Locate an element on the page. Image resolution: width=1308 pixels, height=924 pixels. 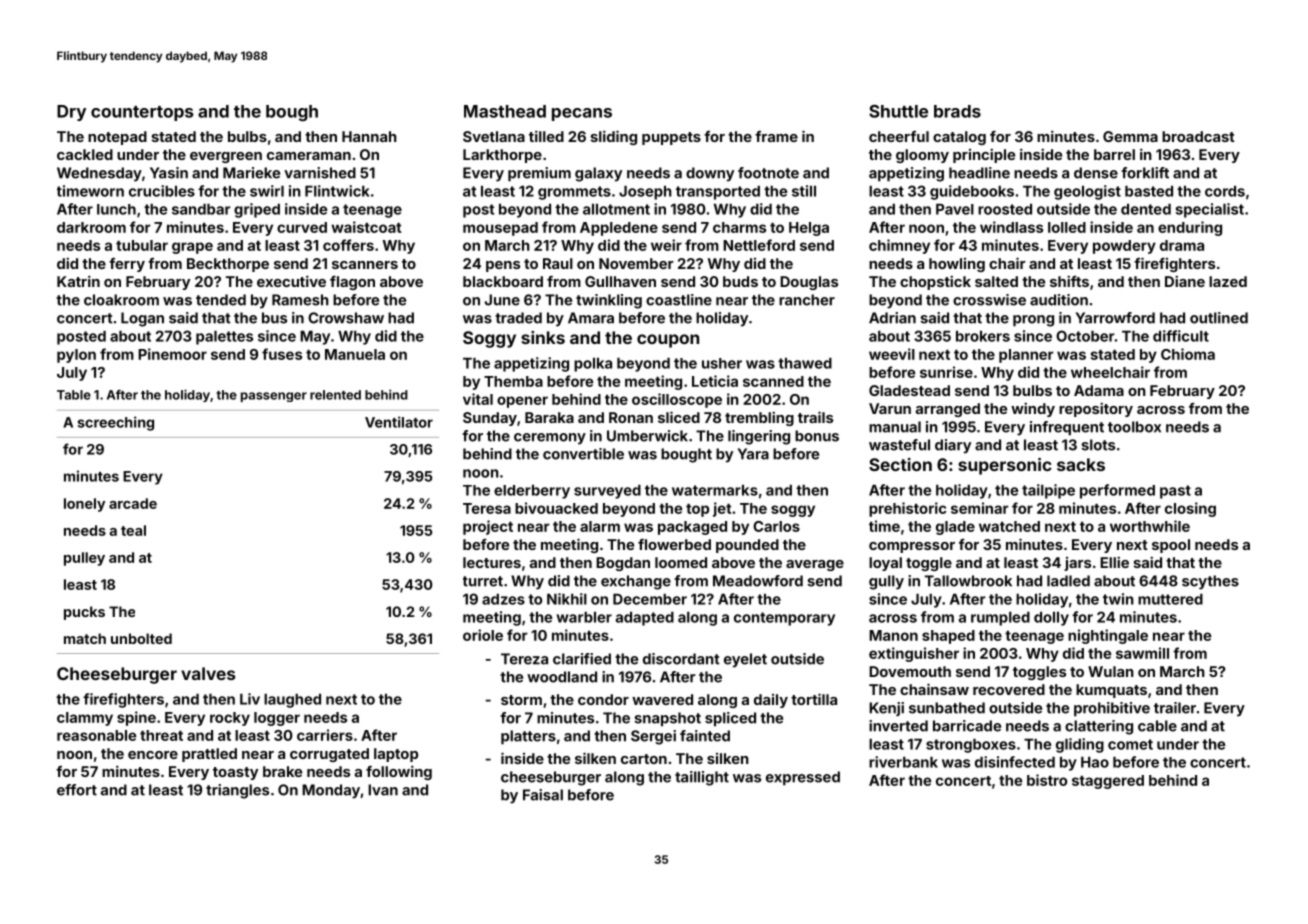
nightingale is located at coordinates (1108, 636).
